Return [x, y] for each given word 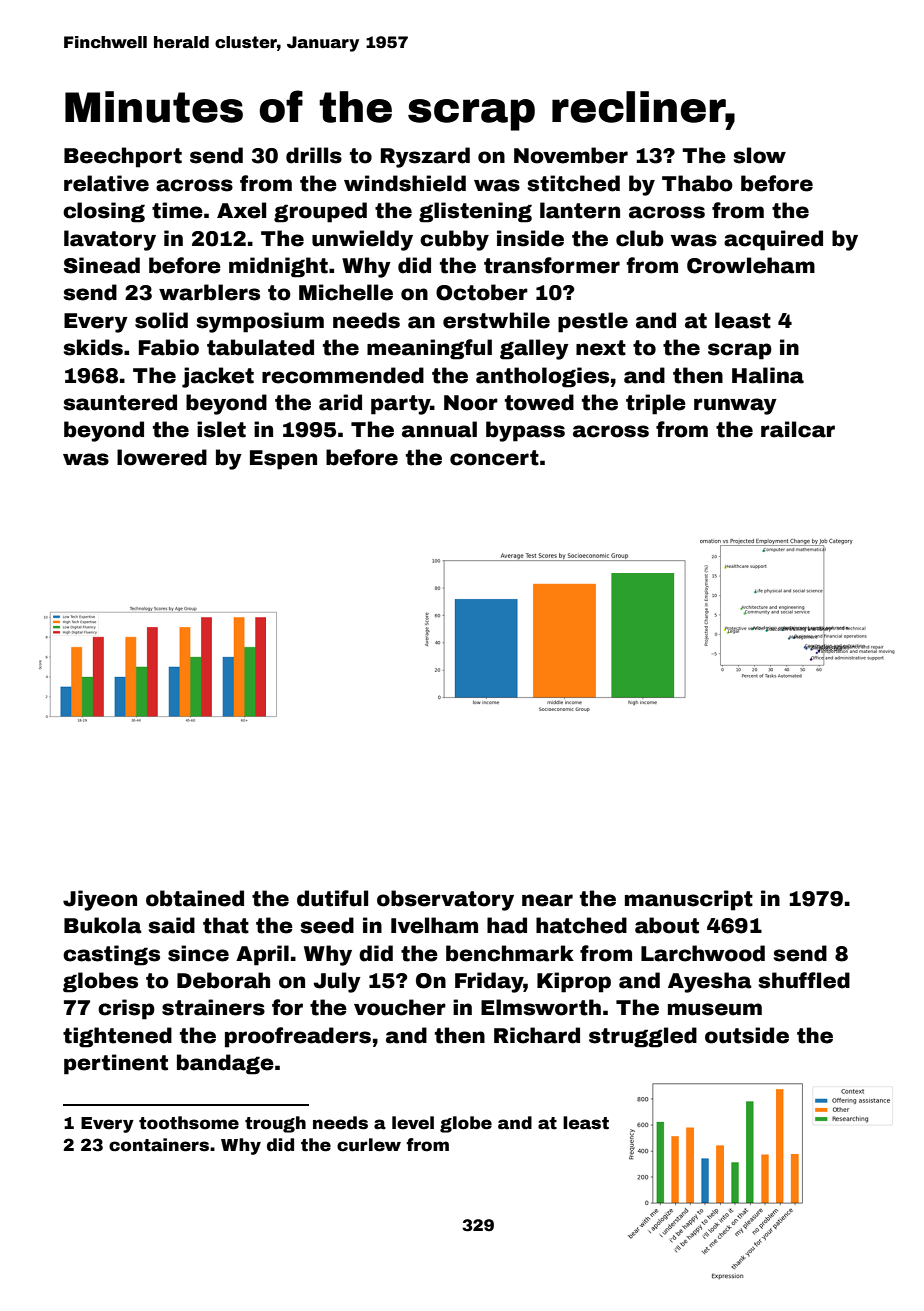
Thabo [697, 183]
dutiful [332, 898]
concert [494, 458]
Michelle [346, 292]
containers [159, 1145]
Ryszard [425, 157]
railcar [798, 429]
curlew [369, 1145]
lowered [162, 457]
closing [104, 212]
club [640, 238]
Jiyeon [100, 900]
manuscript [689, 900]
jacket [218, 377]
